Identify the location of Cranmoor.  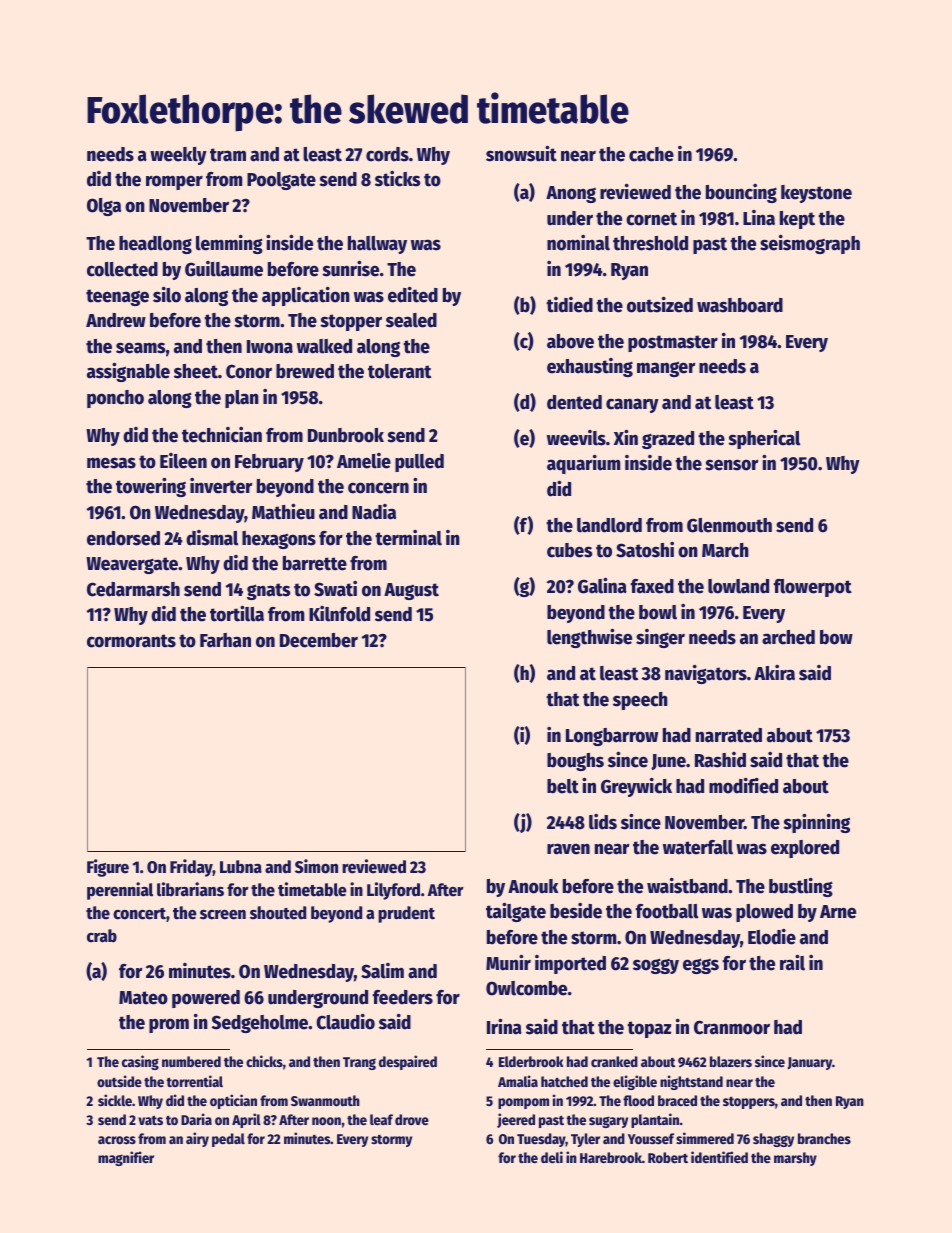
(732, 1027).
